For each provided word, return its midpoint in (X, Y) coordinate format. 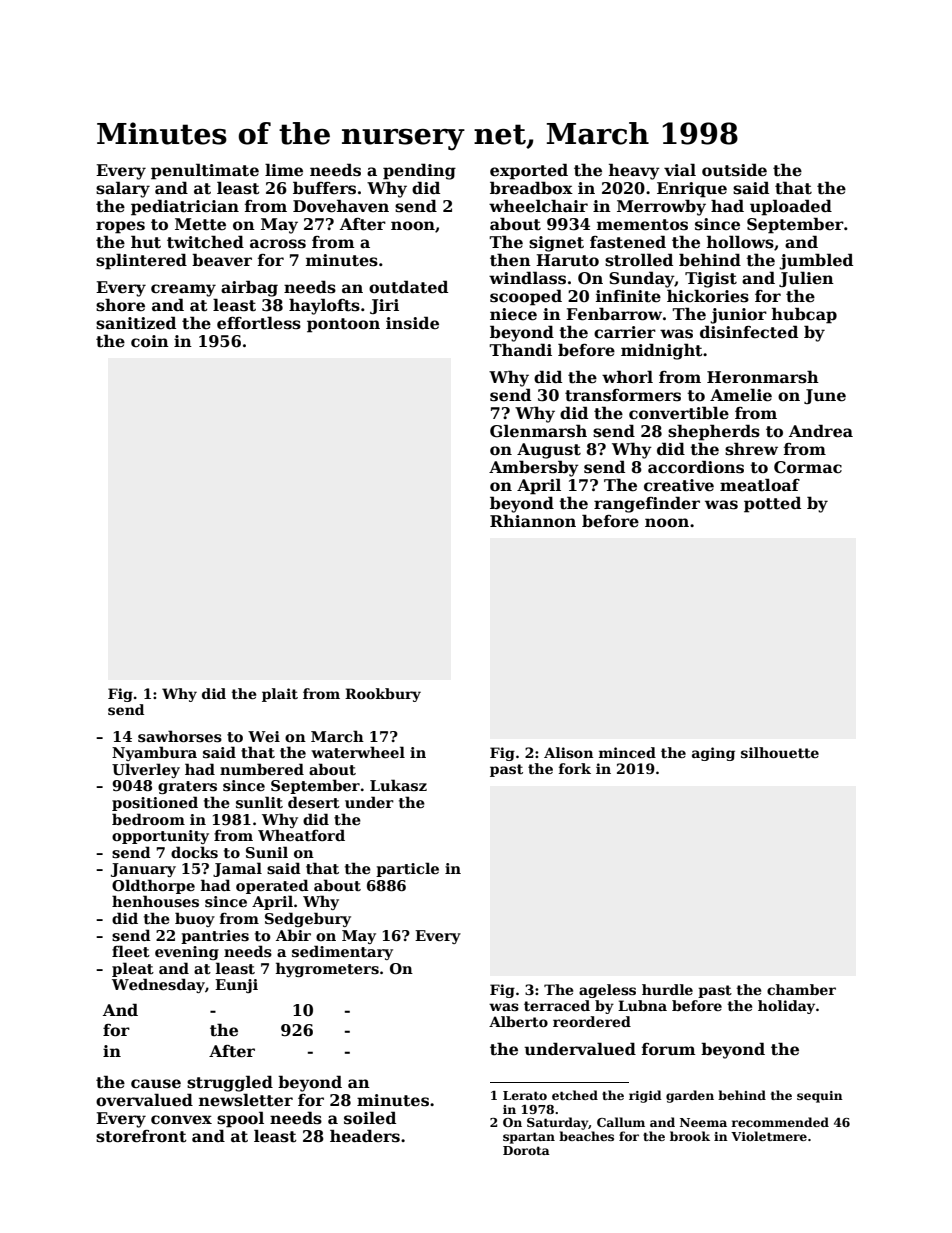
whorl (627, 377)
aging (713, 754)
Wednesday (158, 985)
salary (123, 189)
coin (150, 341)
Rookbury (383, 695)
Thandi (520, 349)
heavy (634, 171)
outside (734, 170)
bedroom (148, 819)
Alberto (518, 1021)
